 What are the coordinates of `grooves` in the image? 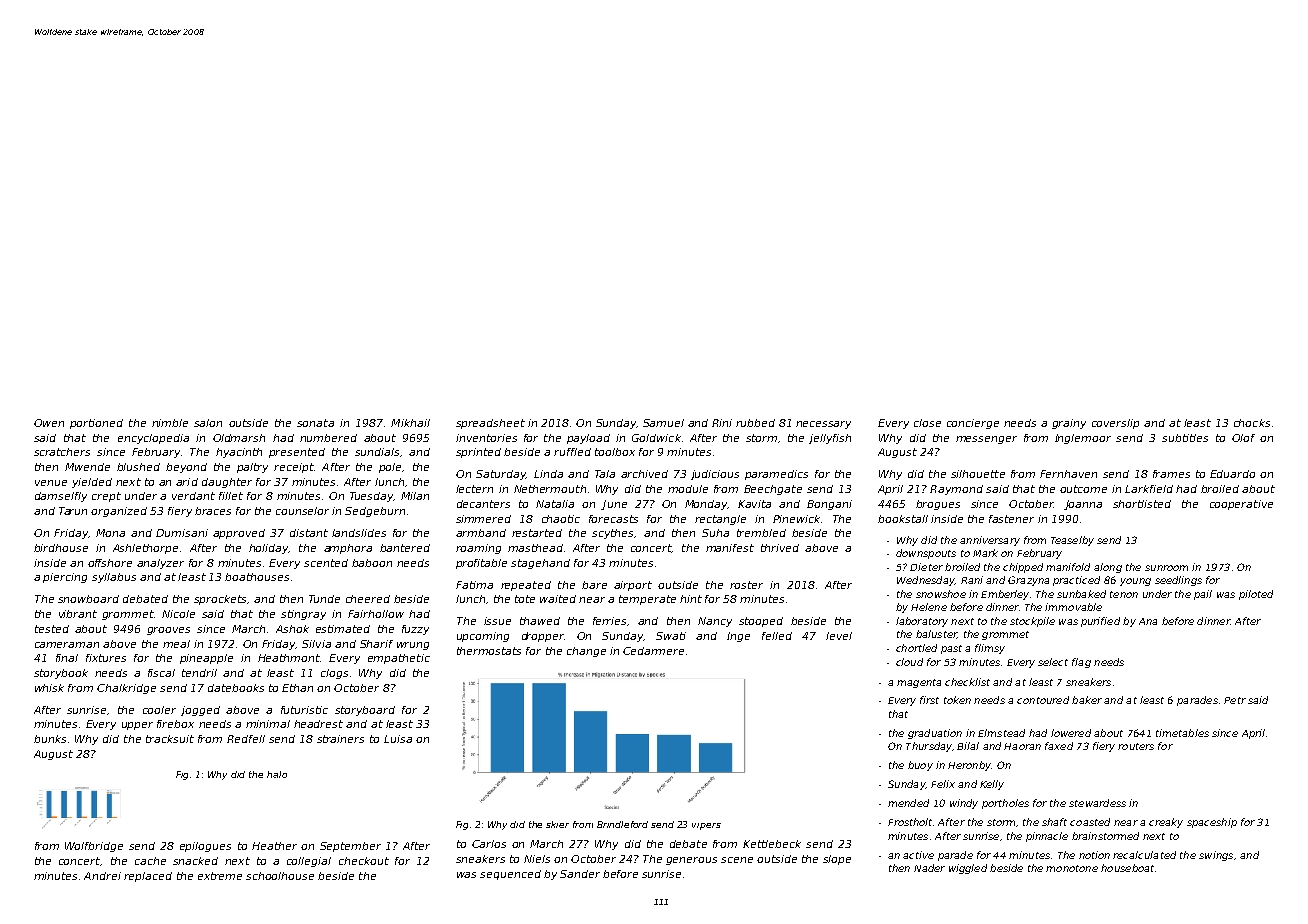 It's located at (168, 631).
